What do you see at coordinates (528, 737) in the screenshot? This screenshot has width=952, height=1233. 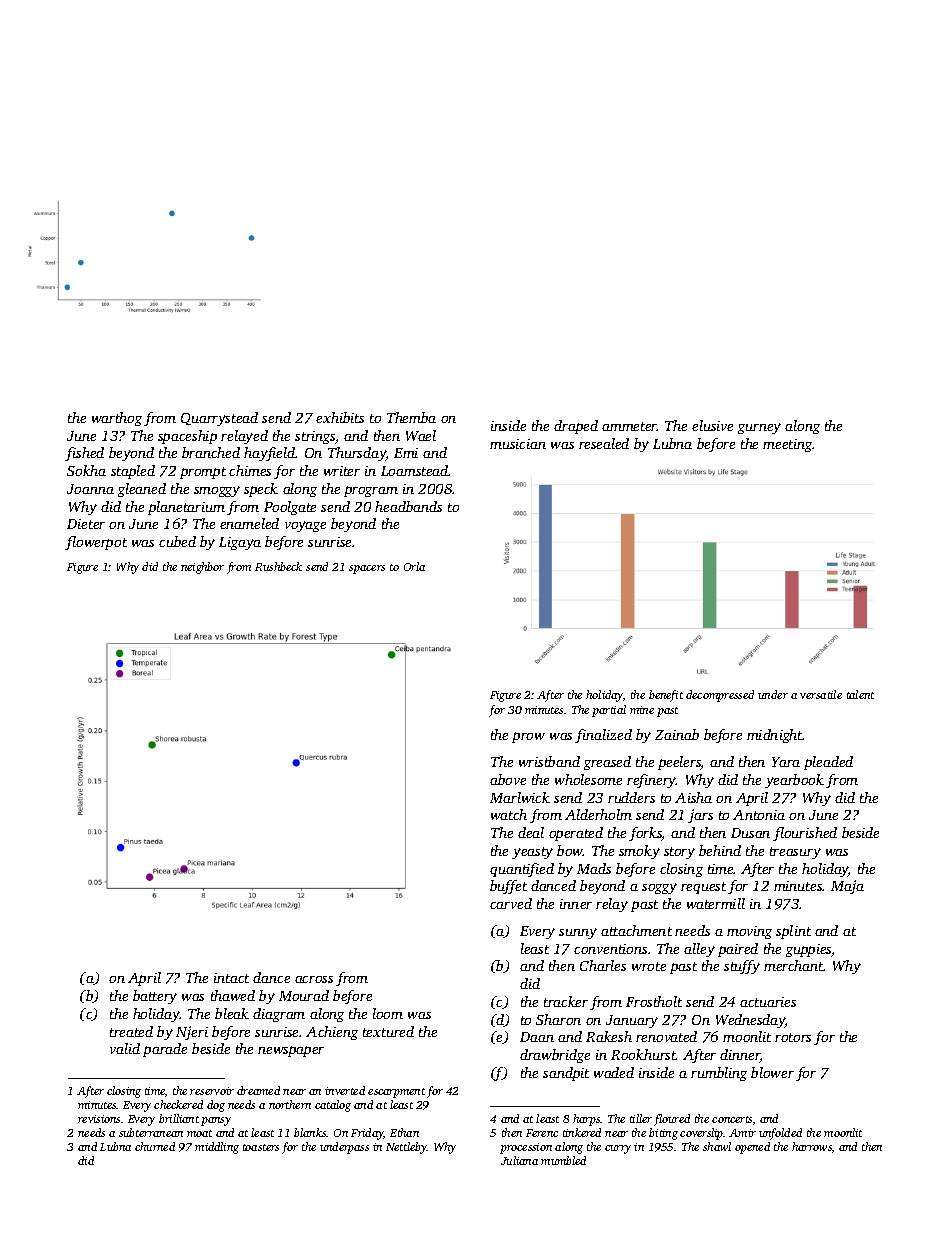 I see `prow` at bounding box center [528, 737].
